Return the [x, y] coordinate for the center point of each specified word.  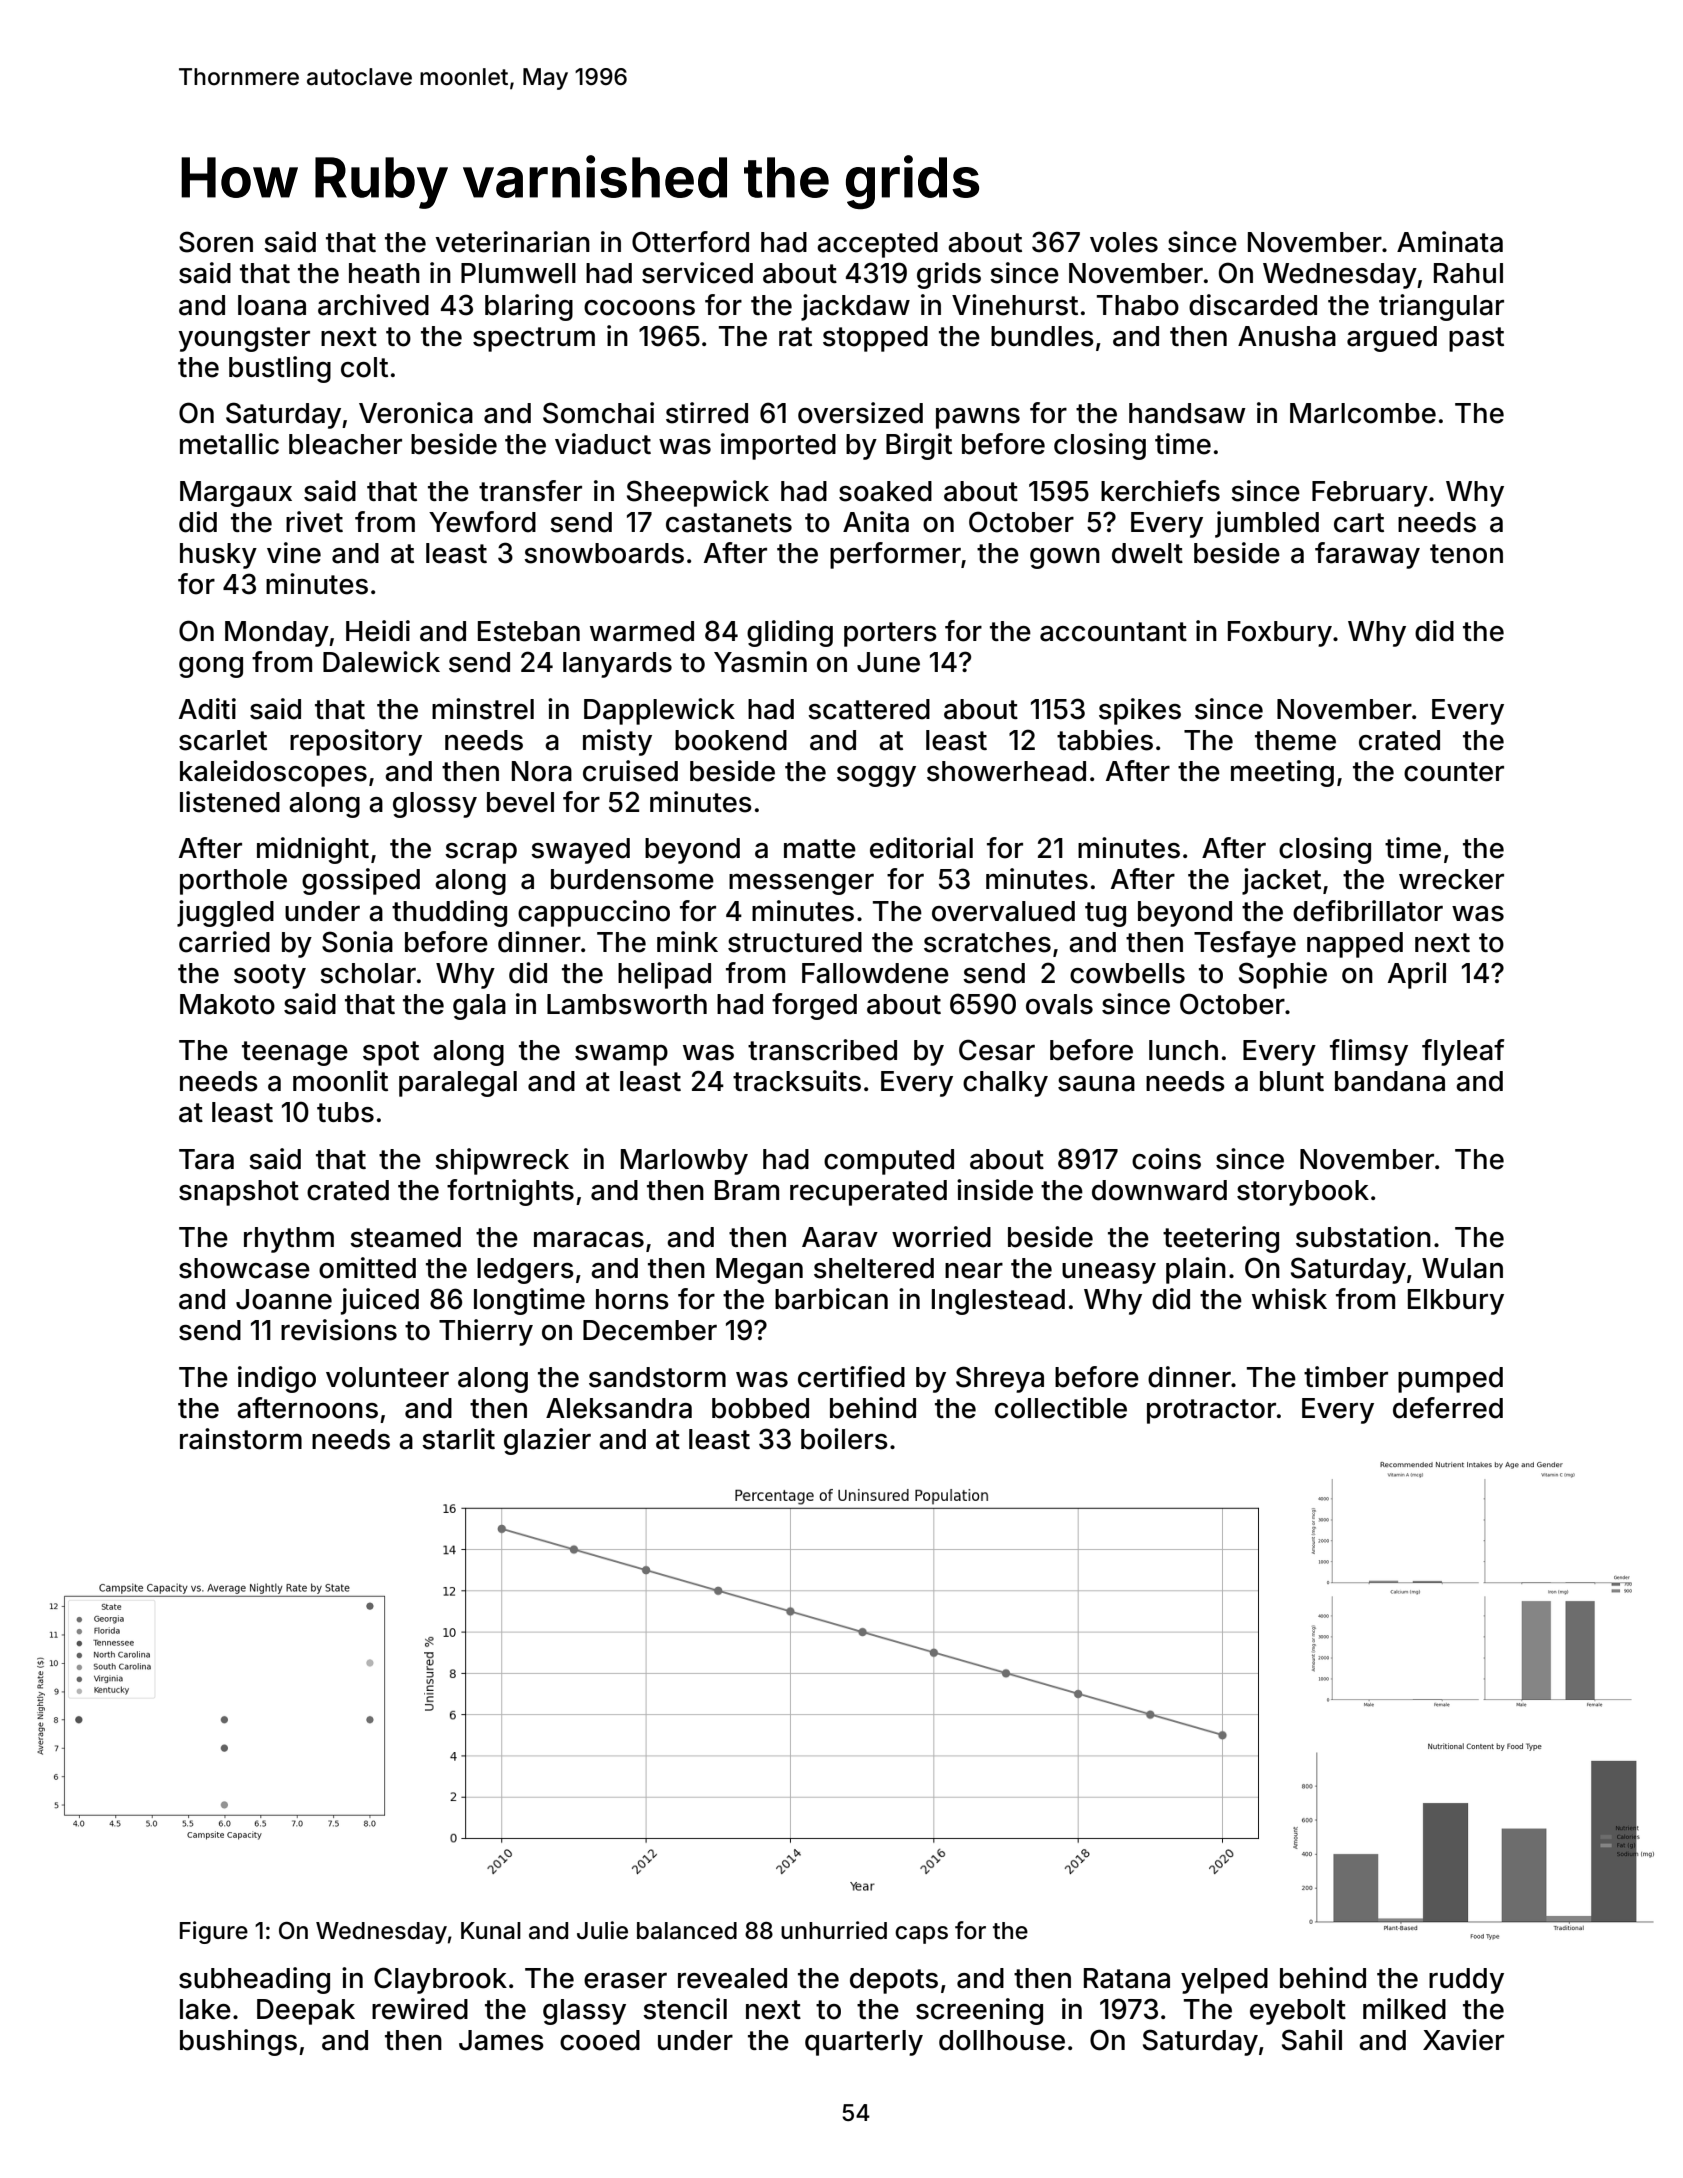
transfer [530, 491]
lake [205, 2009]
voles [1124, 242]
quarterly [864, 2043]
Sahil [1312, 2040]
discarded [1253, 305]
